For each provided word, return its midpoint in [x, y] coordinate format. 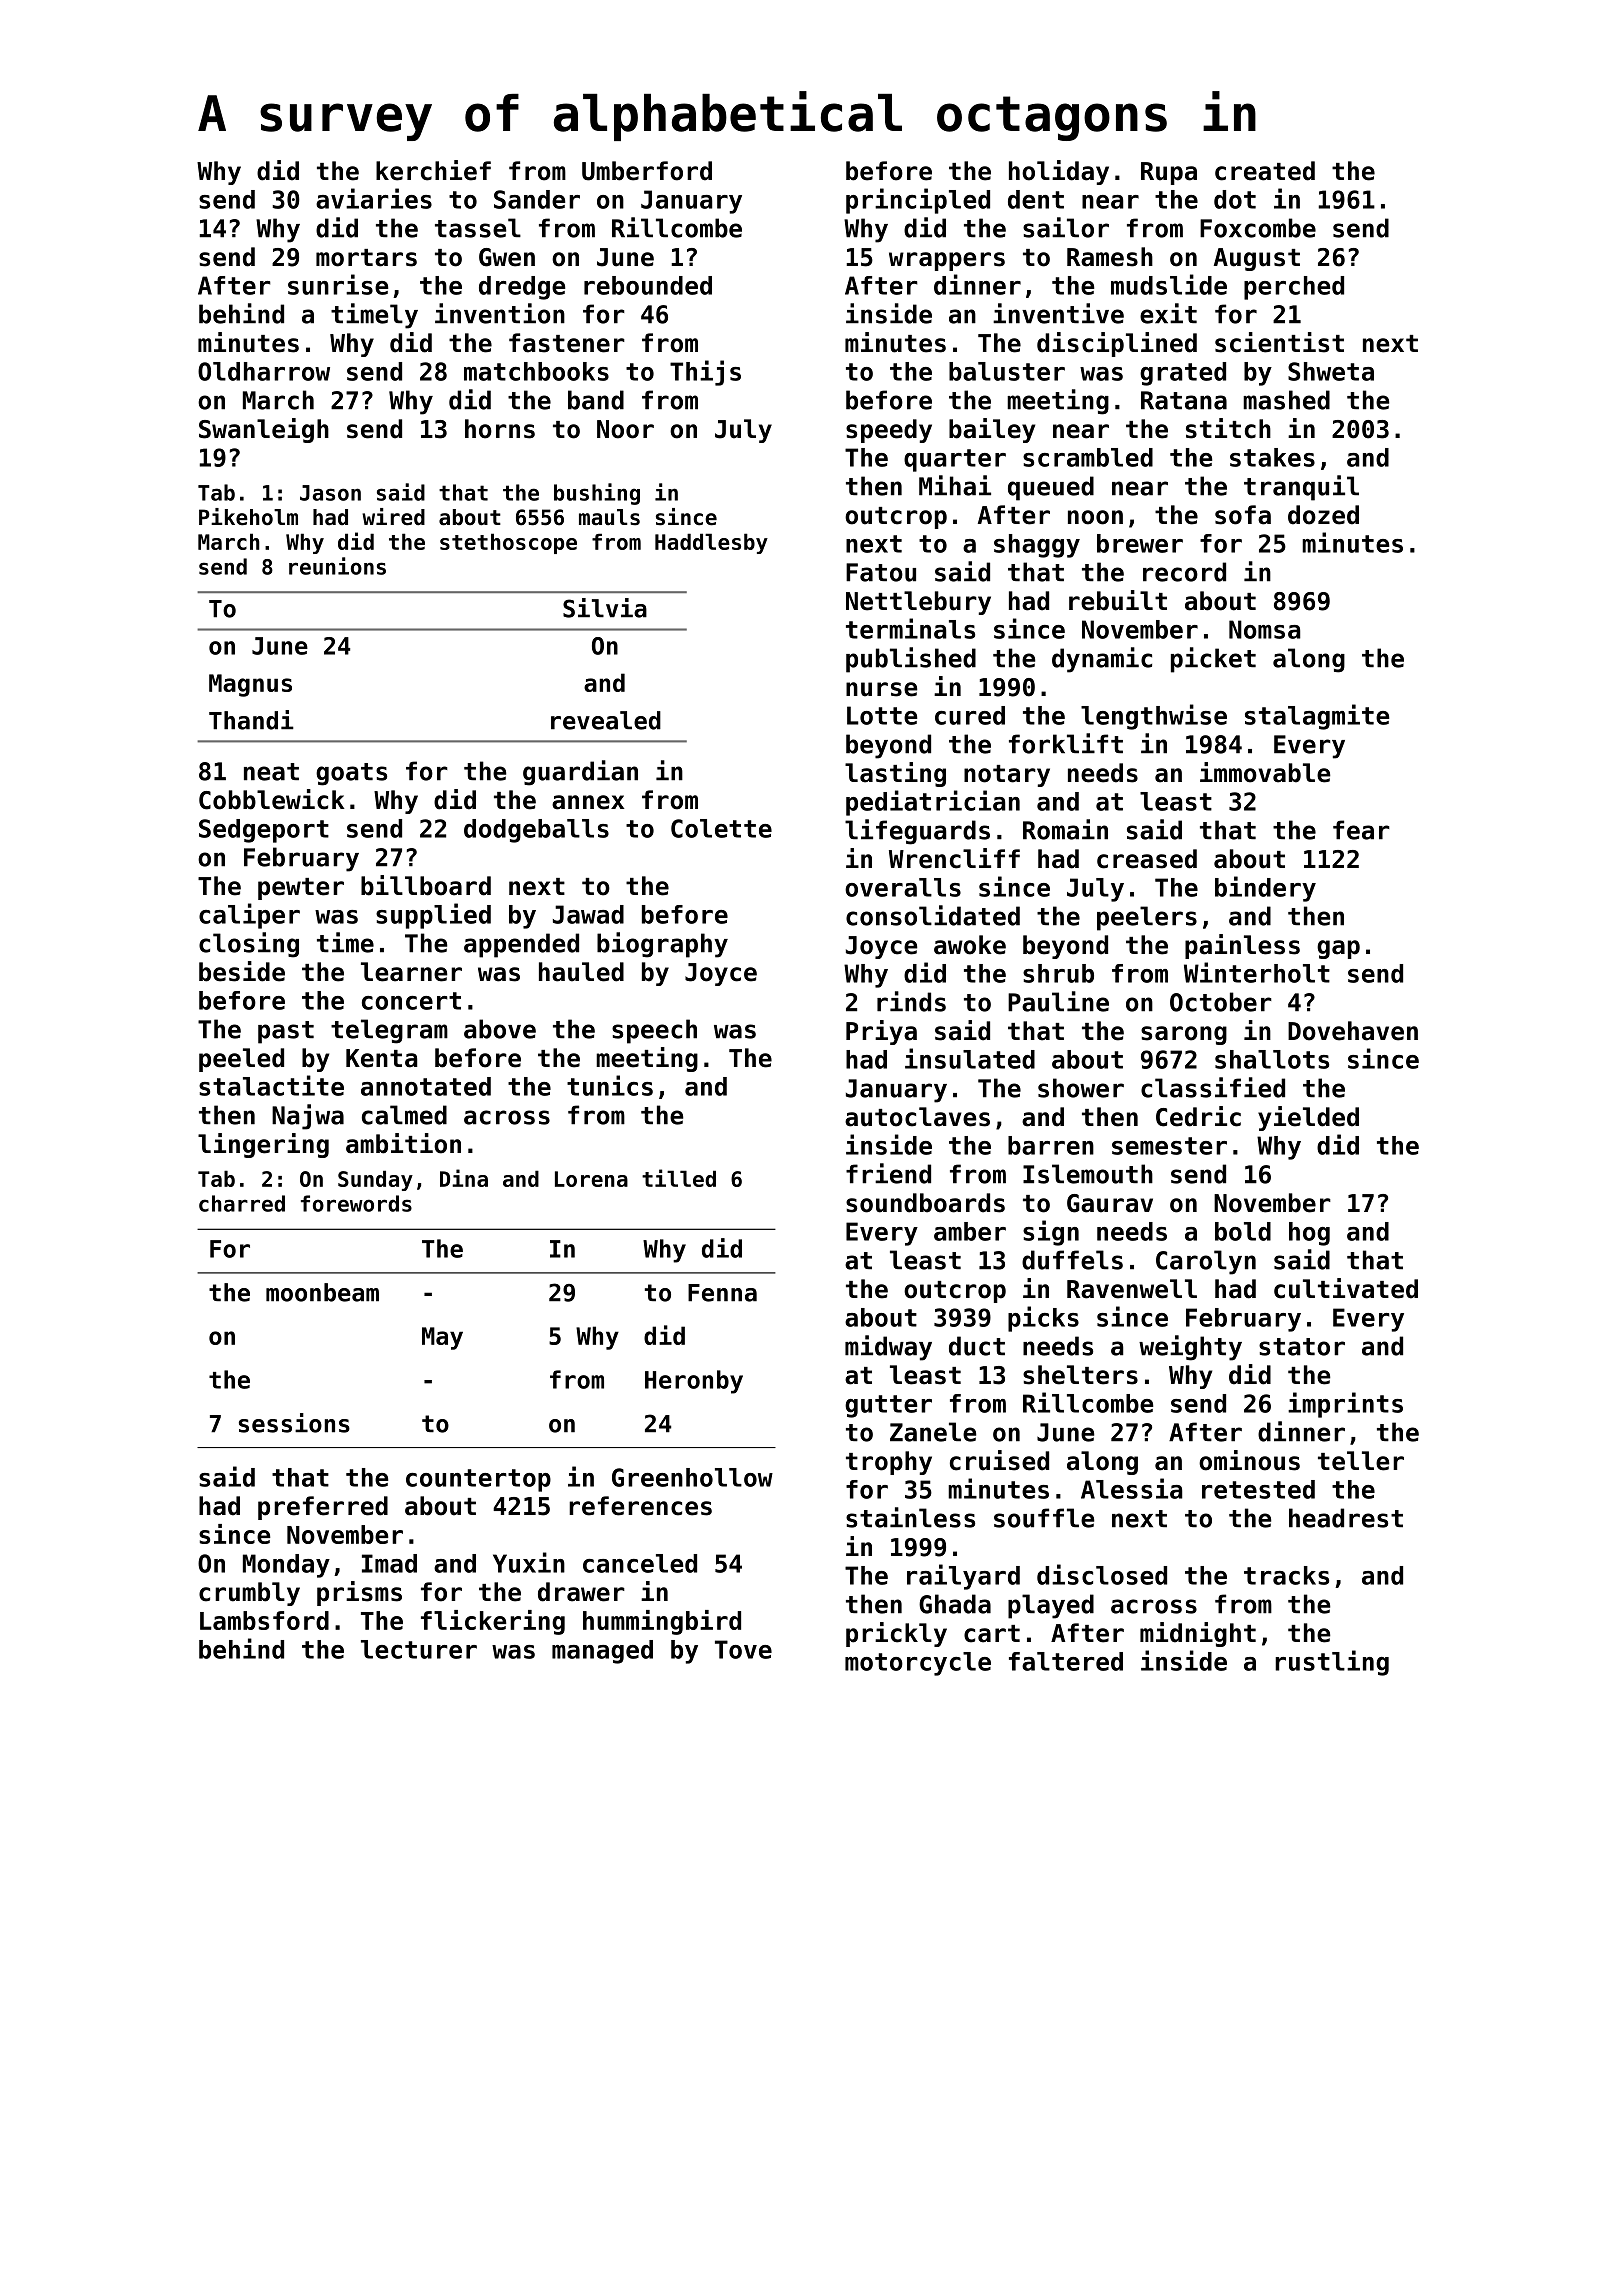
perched [1294, 288]
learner [411, 972]
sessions [294, 1423]
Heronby [694, 1382]
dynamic [1102, 660]
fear [1361, 830]
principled [918, 201]
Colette [721, 828]
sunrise [338, 284]
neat [271, 772]
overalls [903, 887]
